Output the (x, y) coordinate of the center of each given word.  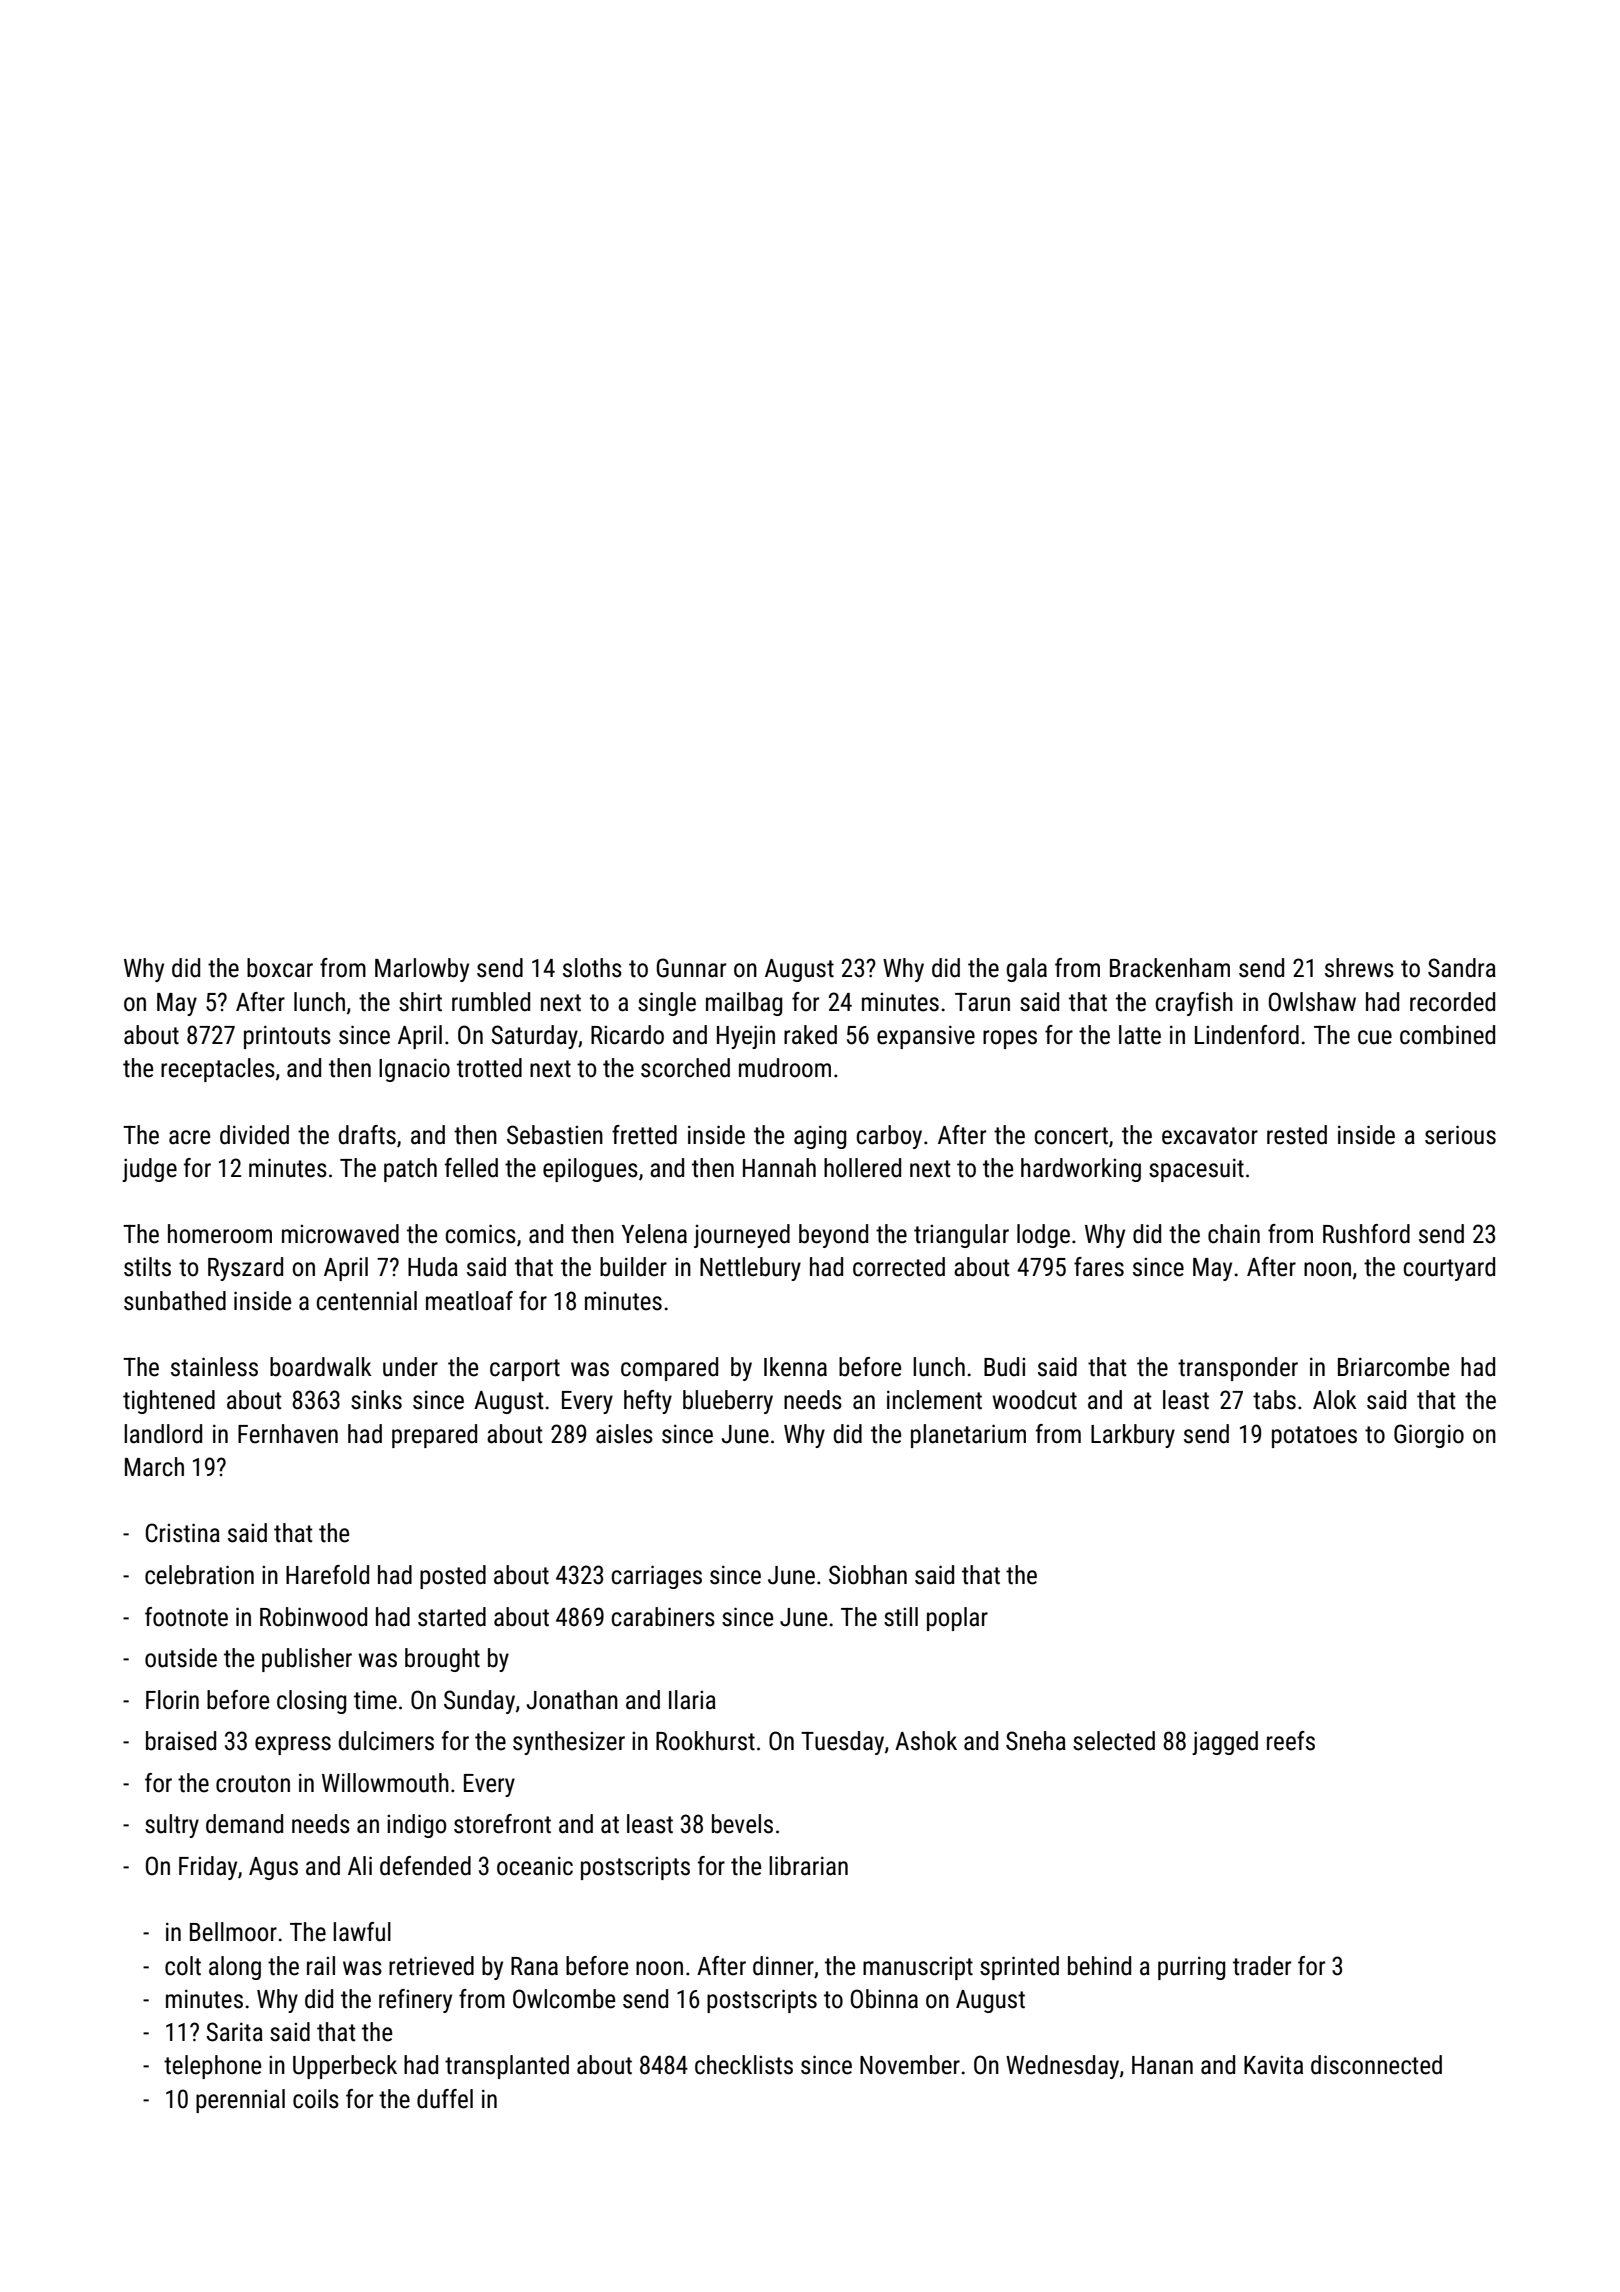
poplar (957, 1619)
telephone (212, 2067)
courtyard (1449, 1269)
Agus (273, 1868)
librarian (808, 1866)
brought (442, 1660)
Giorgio (1429, 1436)
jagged (1225, 1743)
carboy (889, 1137)
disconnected (1376, 2065)
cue (1375, 1037)
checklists (744, 2065)
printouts (287, 1037)
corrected (899, 1267)
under (410, 1367)
